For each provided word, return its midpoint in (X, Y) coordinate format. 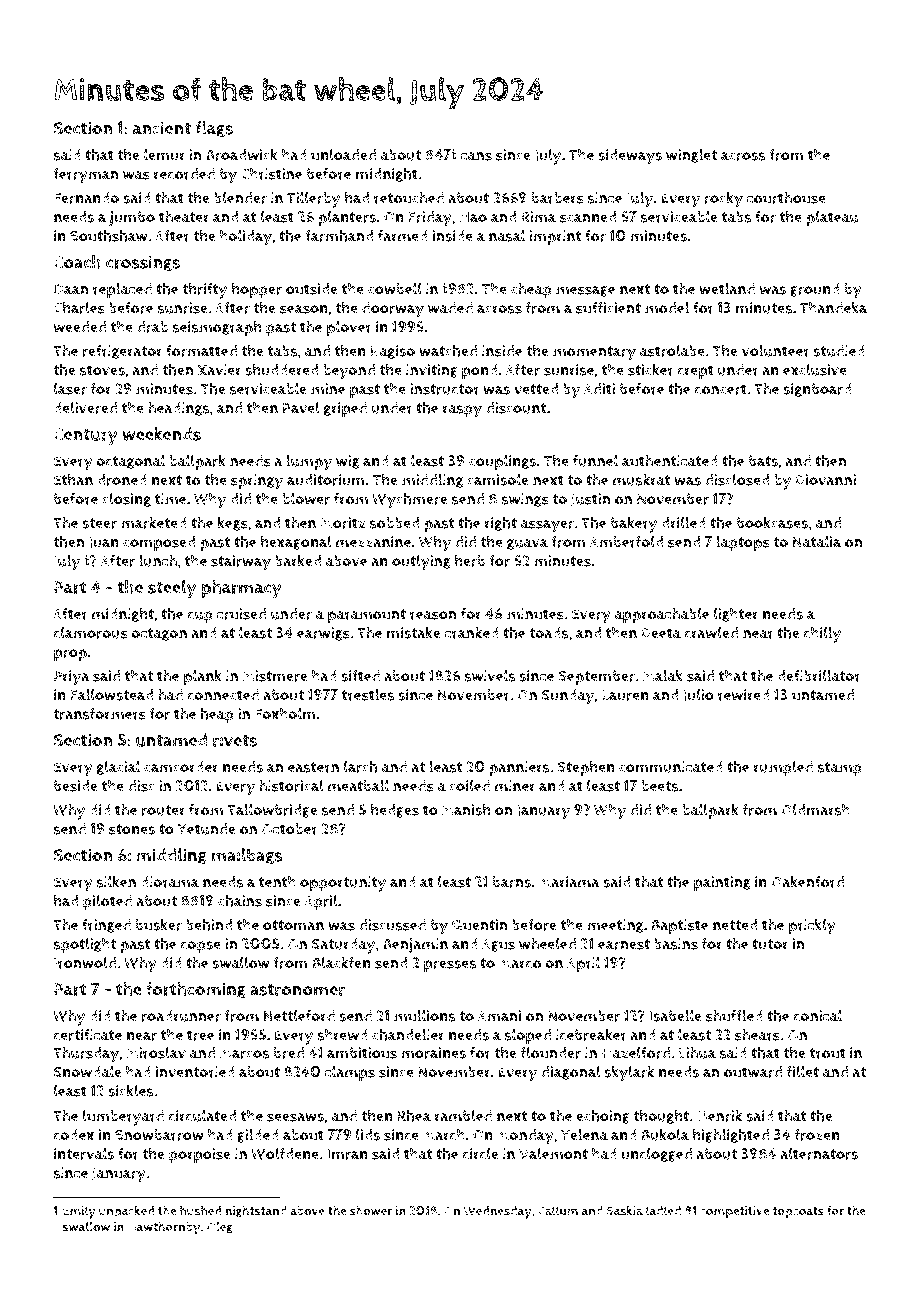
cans (476, 156)
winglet (691, 155)
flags (214, 129)
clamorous (91, 632)
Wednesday (498, 1212)
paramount (367, 616)
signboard (817, 390)
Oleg (220, 1227)
